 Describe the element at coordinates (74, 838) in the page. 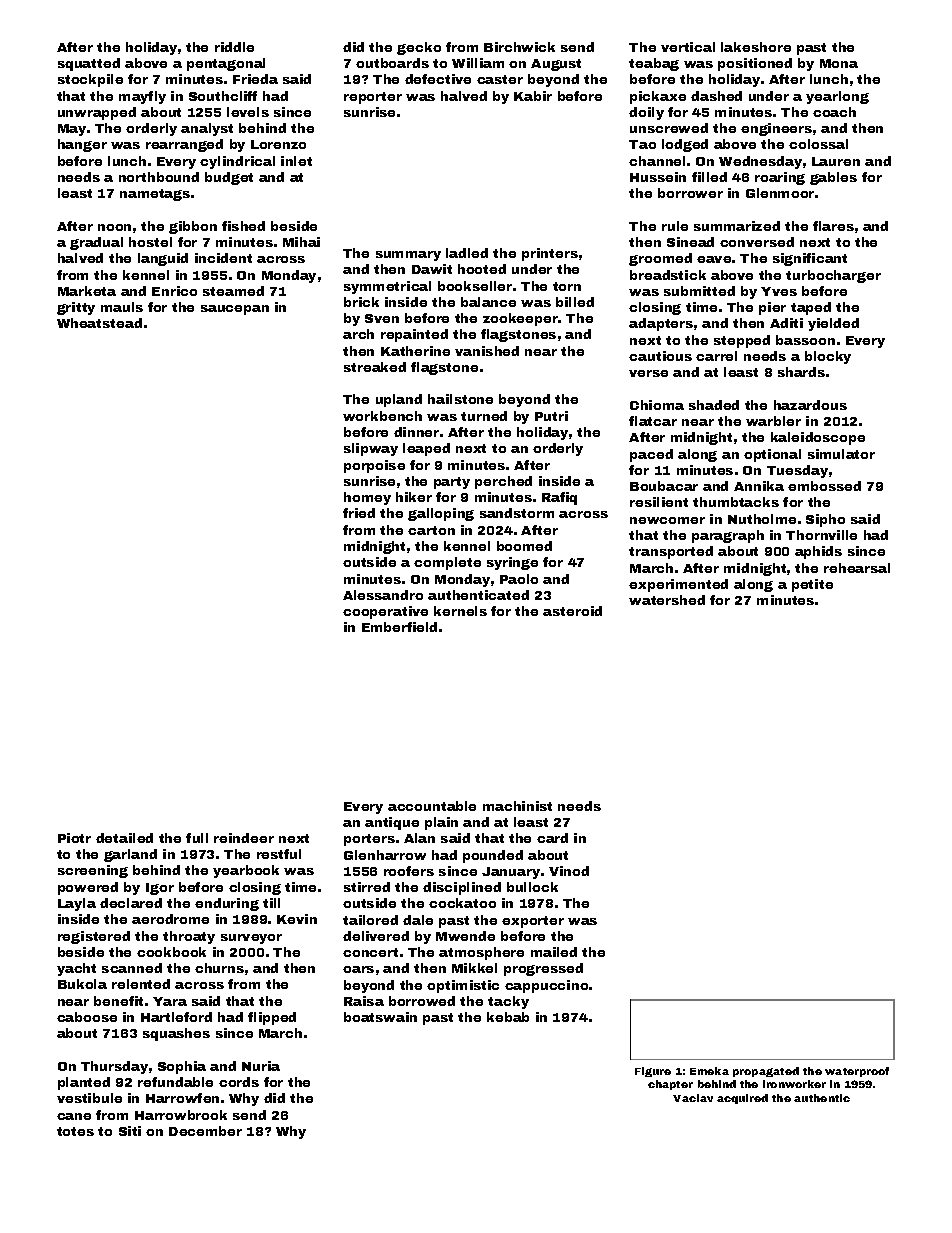

I see `Piotr` at that location.
